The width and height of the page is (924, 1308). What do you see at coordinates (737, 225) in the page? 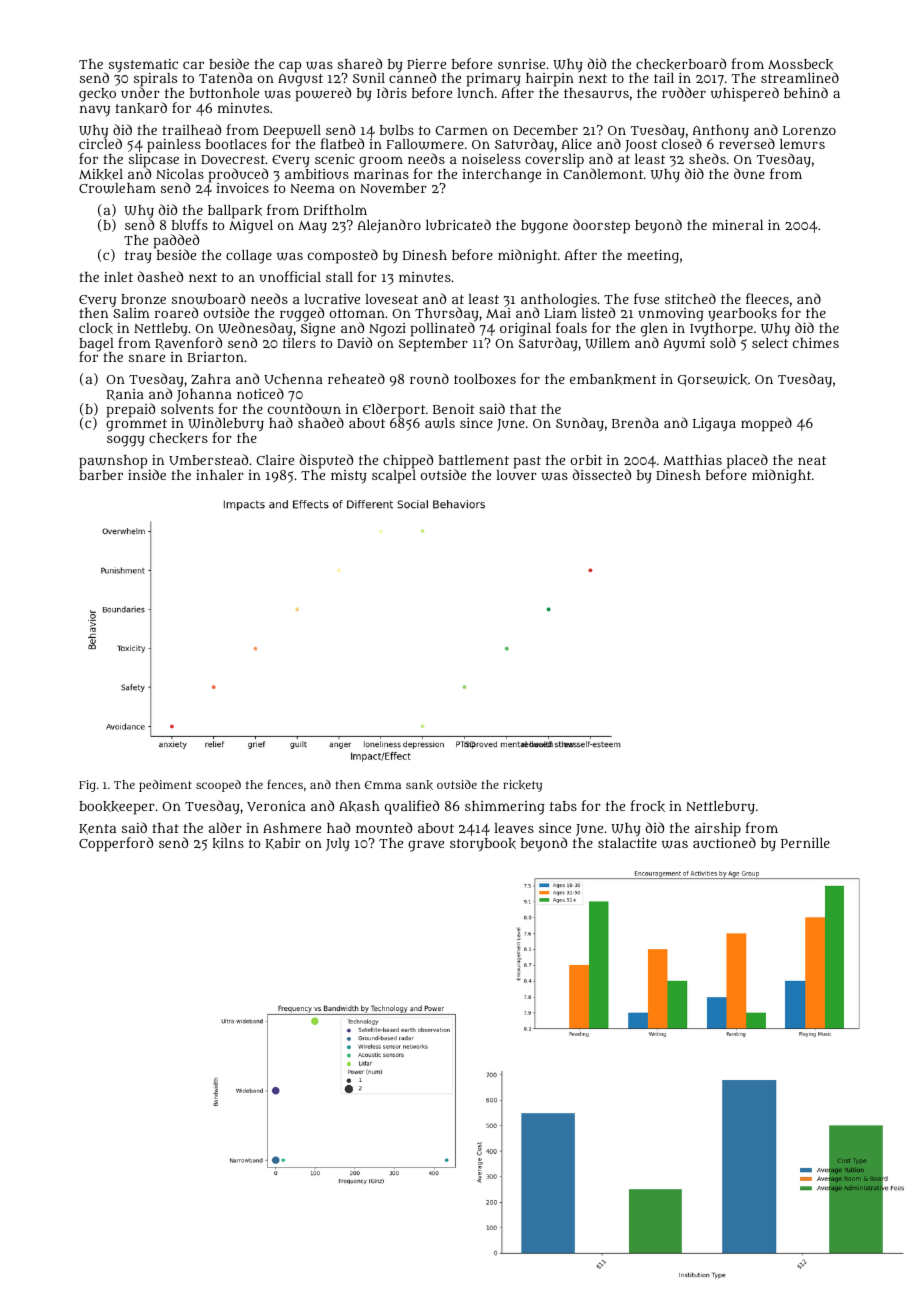
I see `mineral` at bounding box center [737, 225].
